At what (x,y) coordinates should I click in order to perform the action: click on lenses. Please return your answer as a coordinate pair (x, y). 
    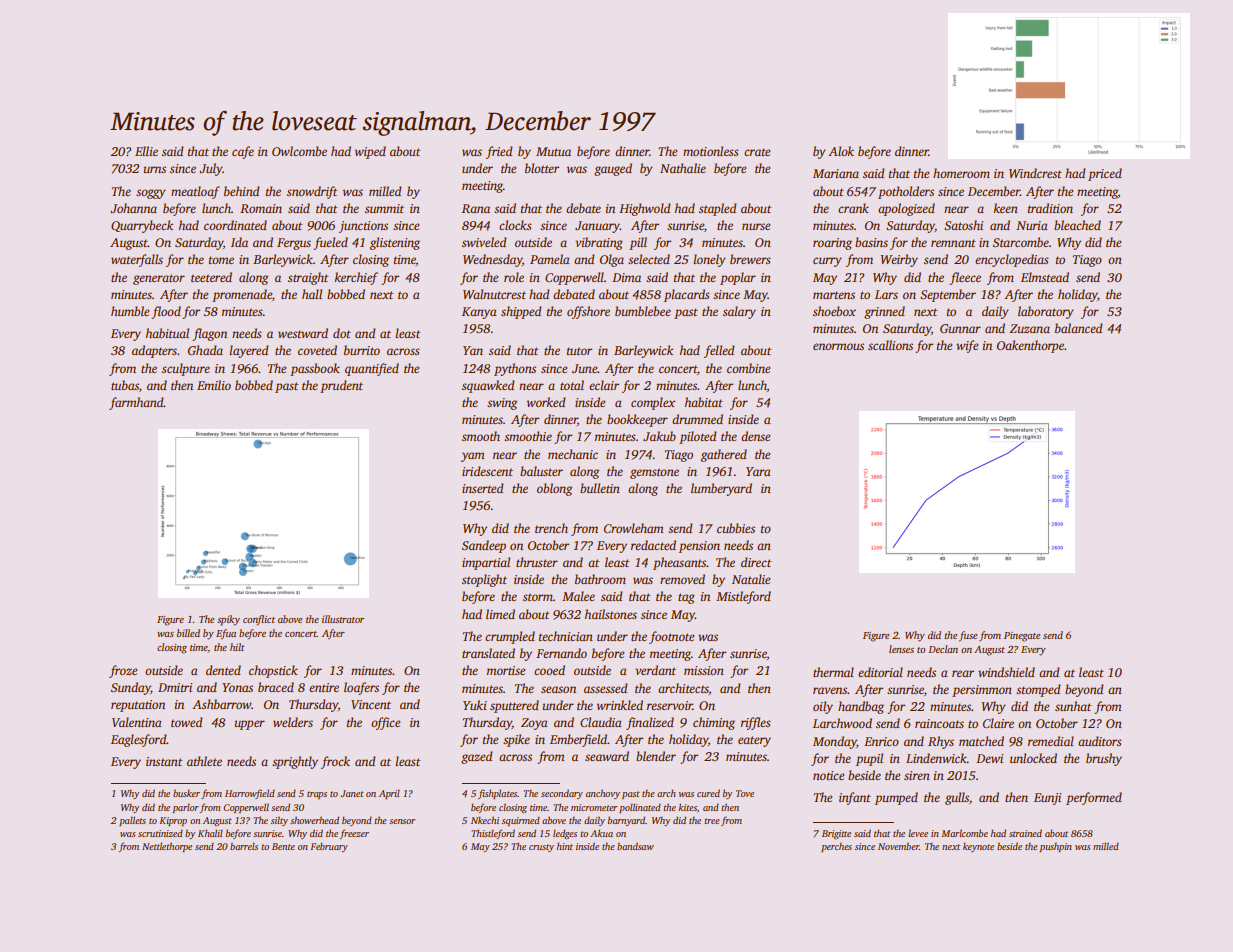
    Looking at the image, I should click on (901, 649).
